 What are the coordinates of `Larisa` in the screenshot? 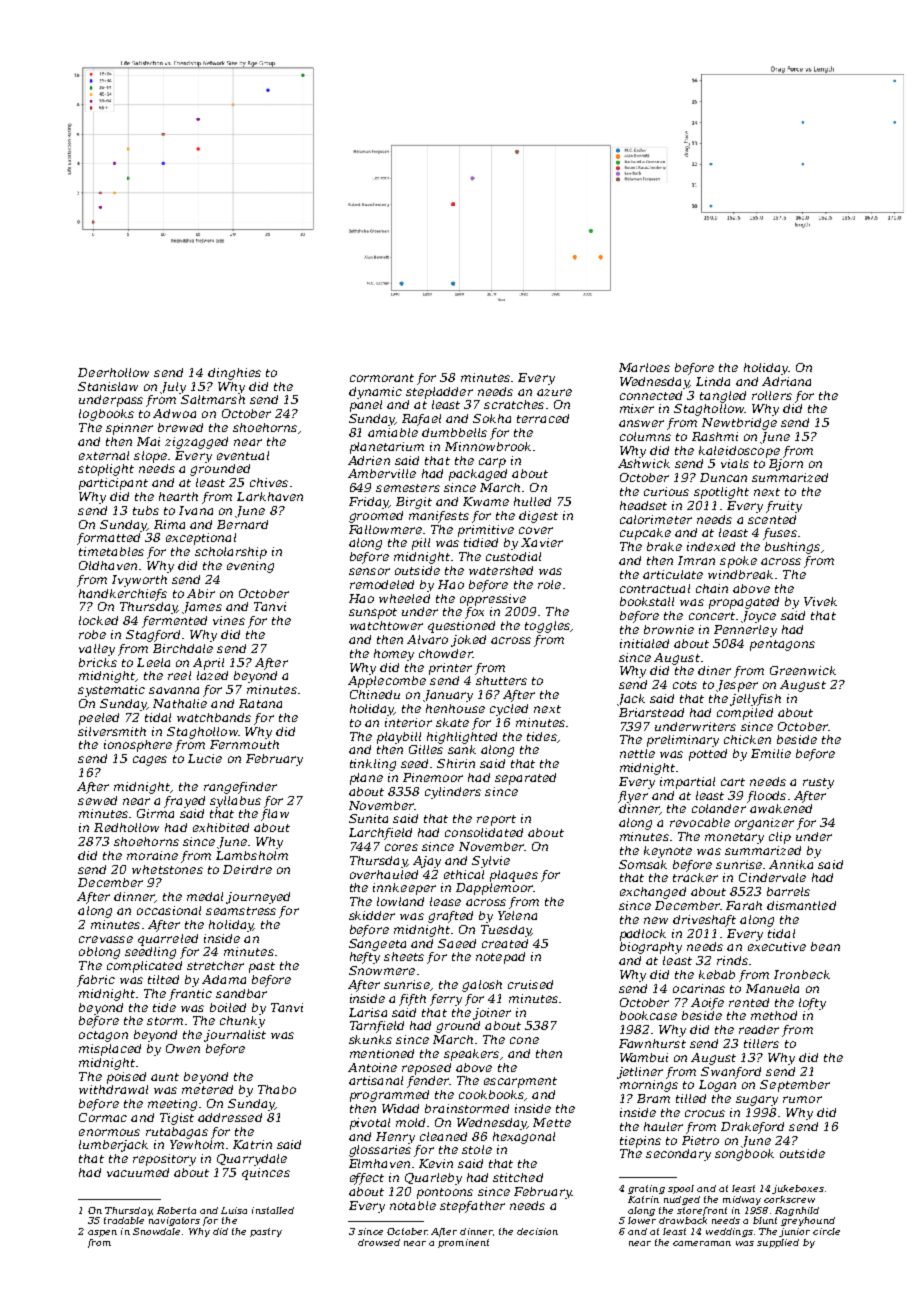 It's located at (368, 1012).
